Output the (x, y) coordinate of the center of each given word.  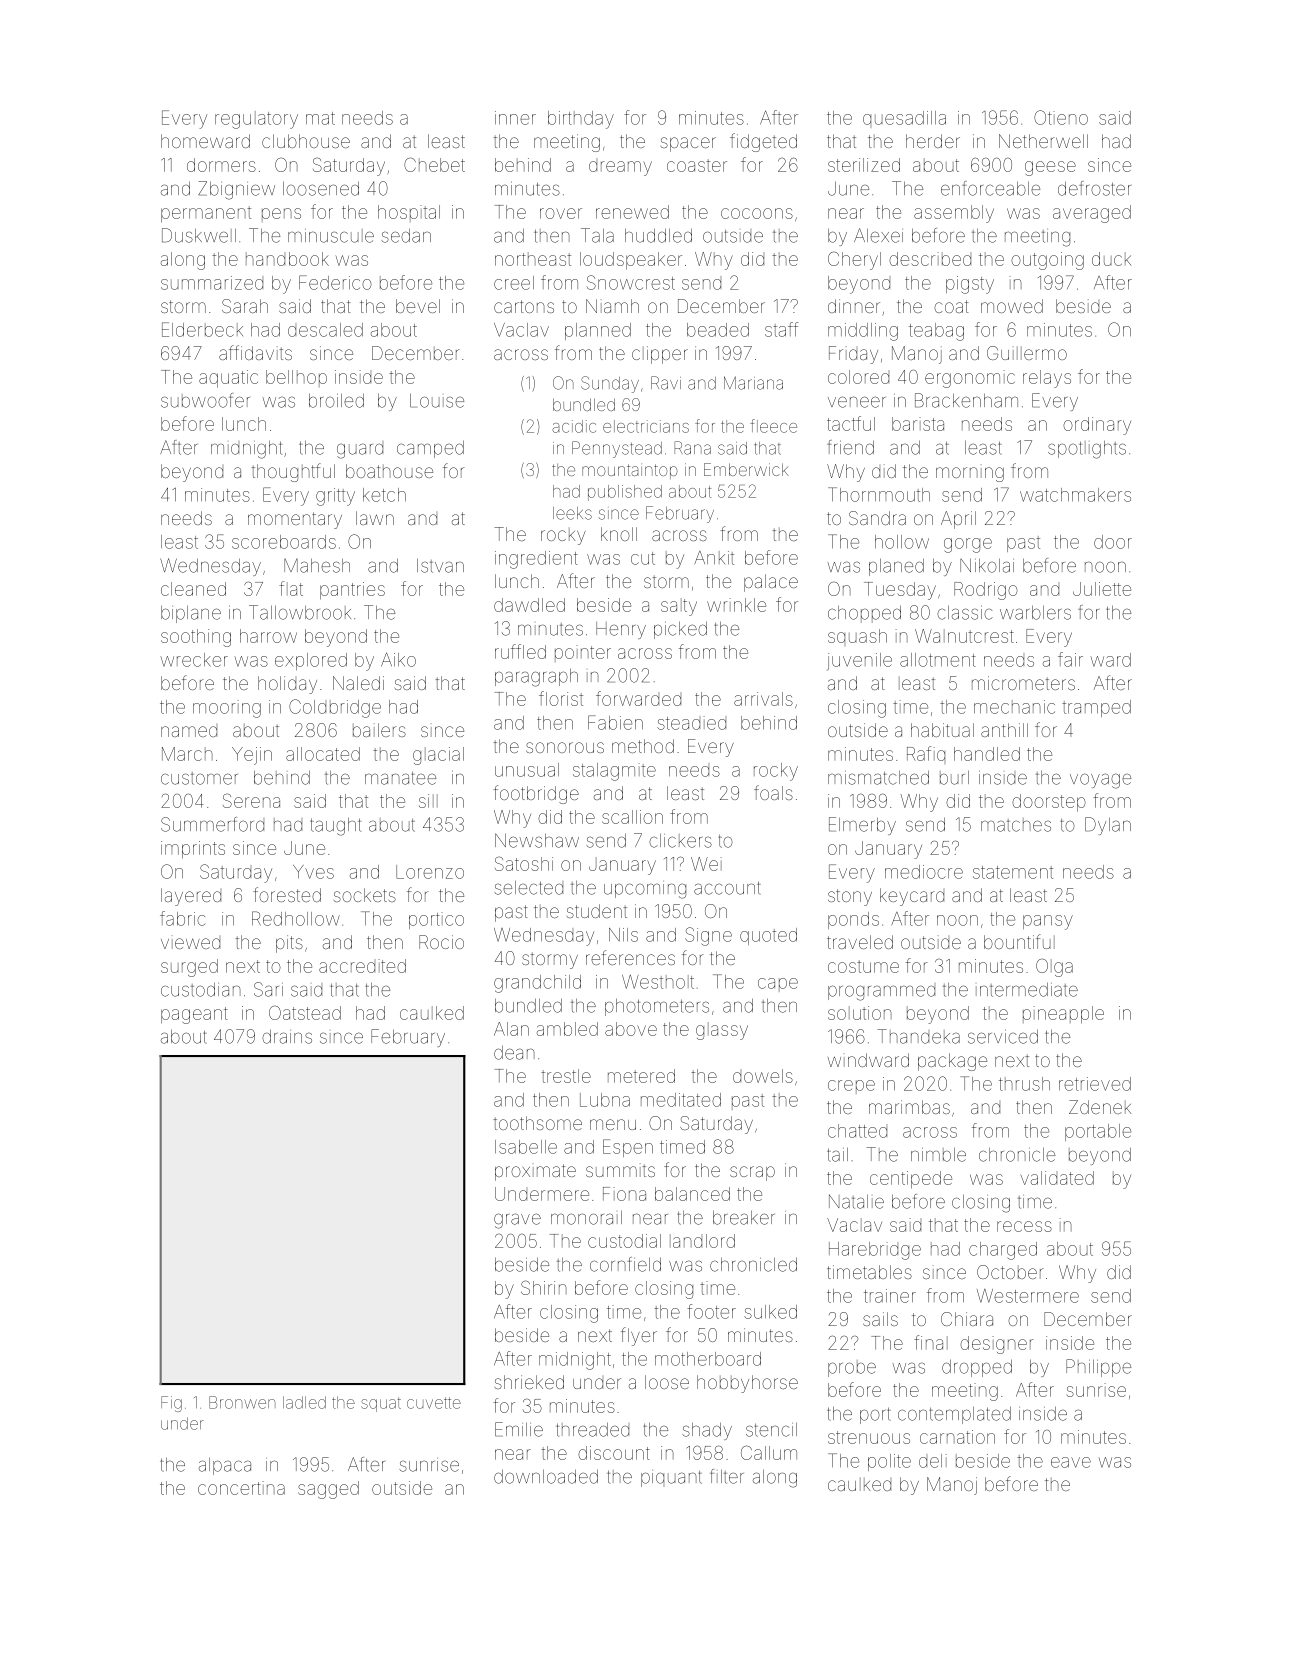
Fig (171, 1404)
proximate (535, 1172)
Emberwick (746, 469)
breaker (744, 1218)
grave (517, 1221)
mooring (227, 709)
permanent (206, 214)
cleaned (193, 589)
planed (896, 567)
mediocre (924, 872)
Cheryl (854, 261)
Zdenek (1100, 1107)
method (643, 746)
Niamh (612, 306)
